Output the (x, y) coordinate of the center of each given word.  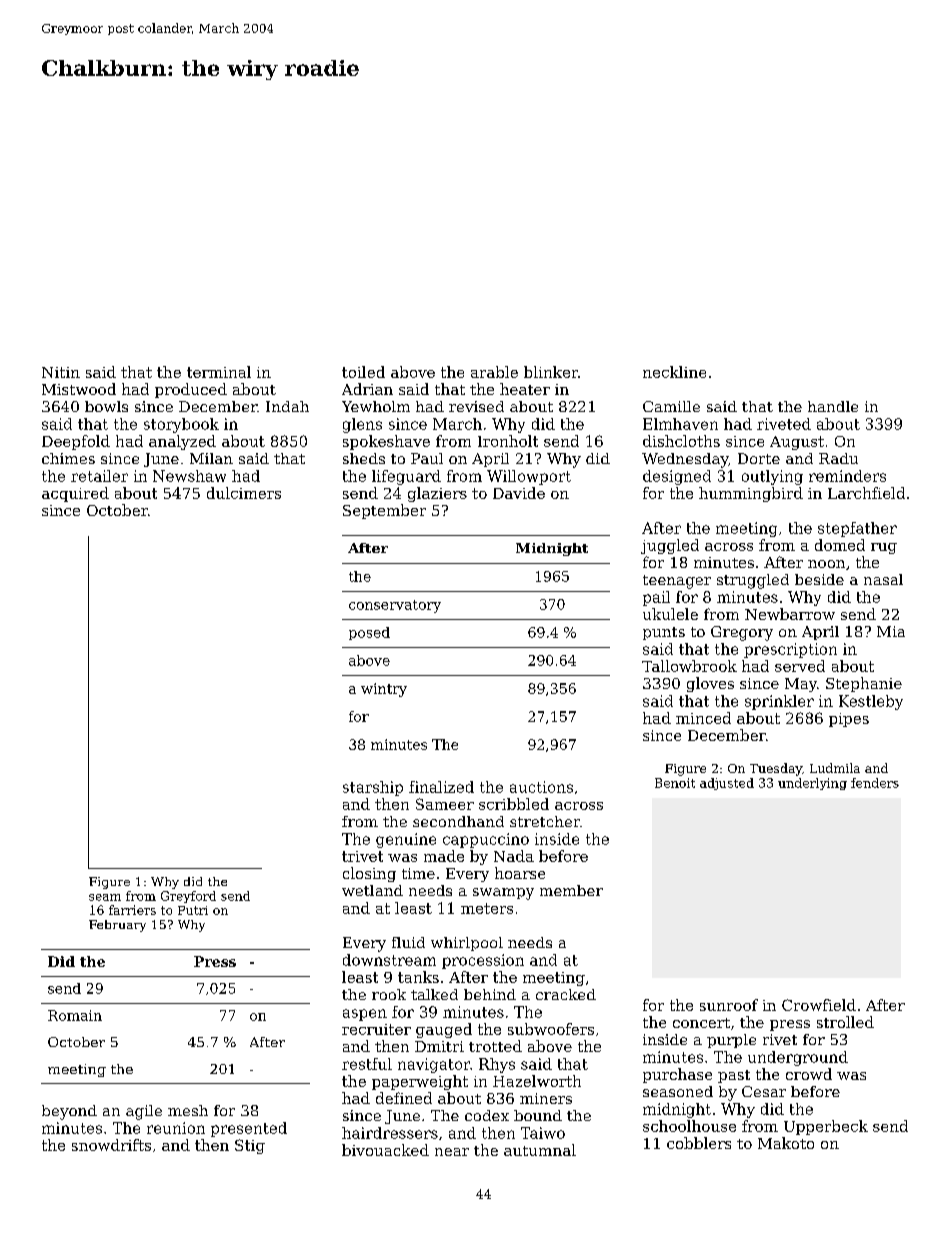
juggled (670, 546)
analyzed (182, 442)
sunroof (729, 1005)
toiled (363, 372)
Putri (193, 910)
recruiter (376, 1029)
